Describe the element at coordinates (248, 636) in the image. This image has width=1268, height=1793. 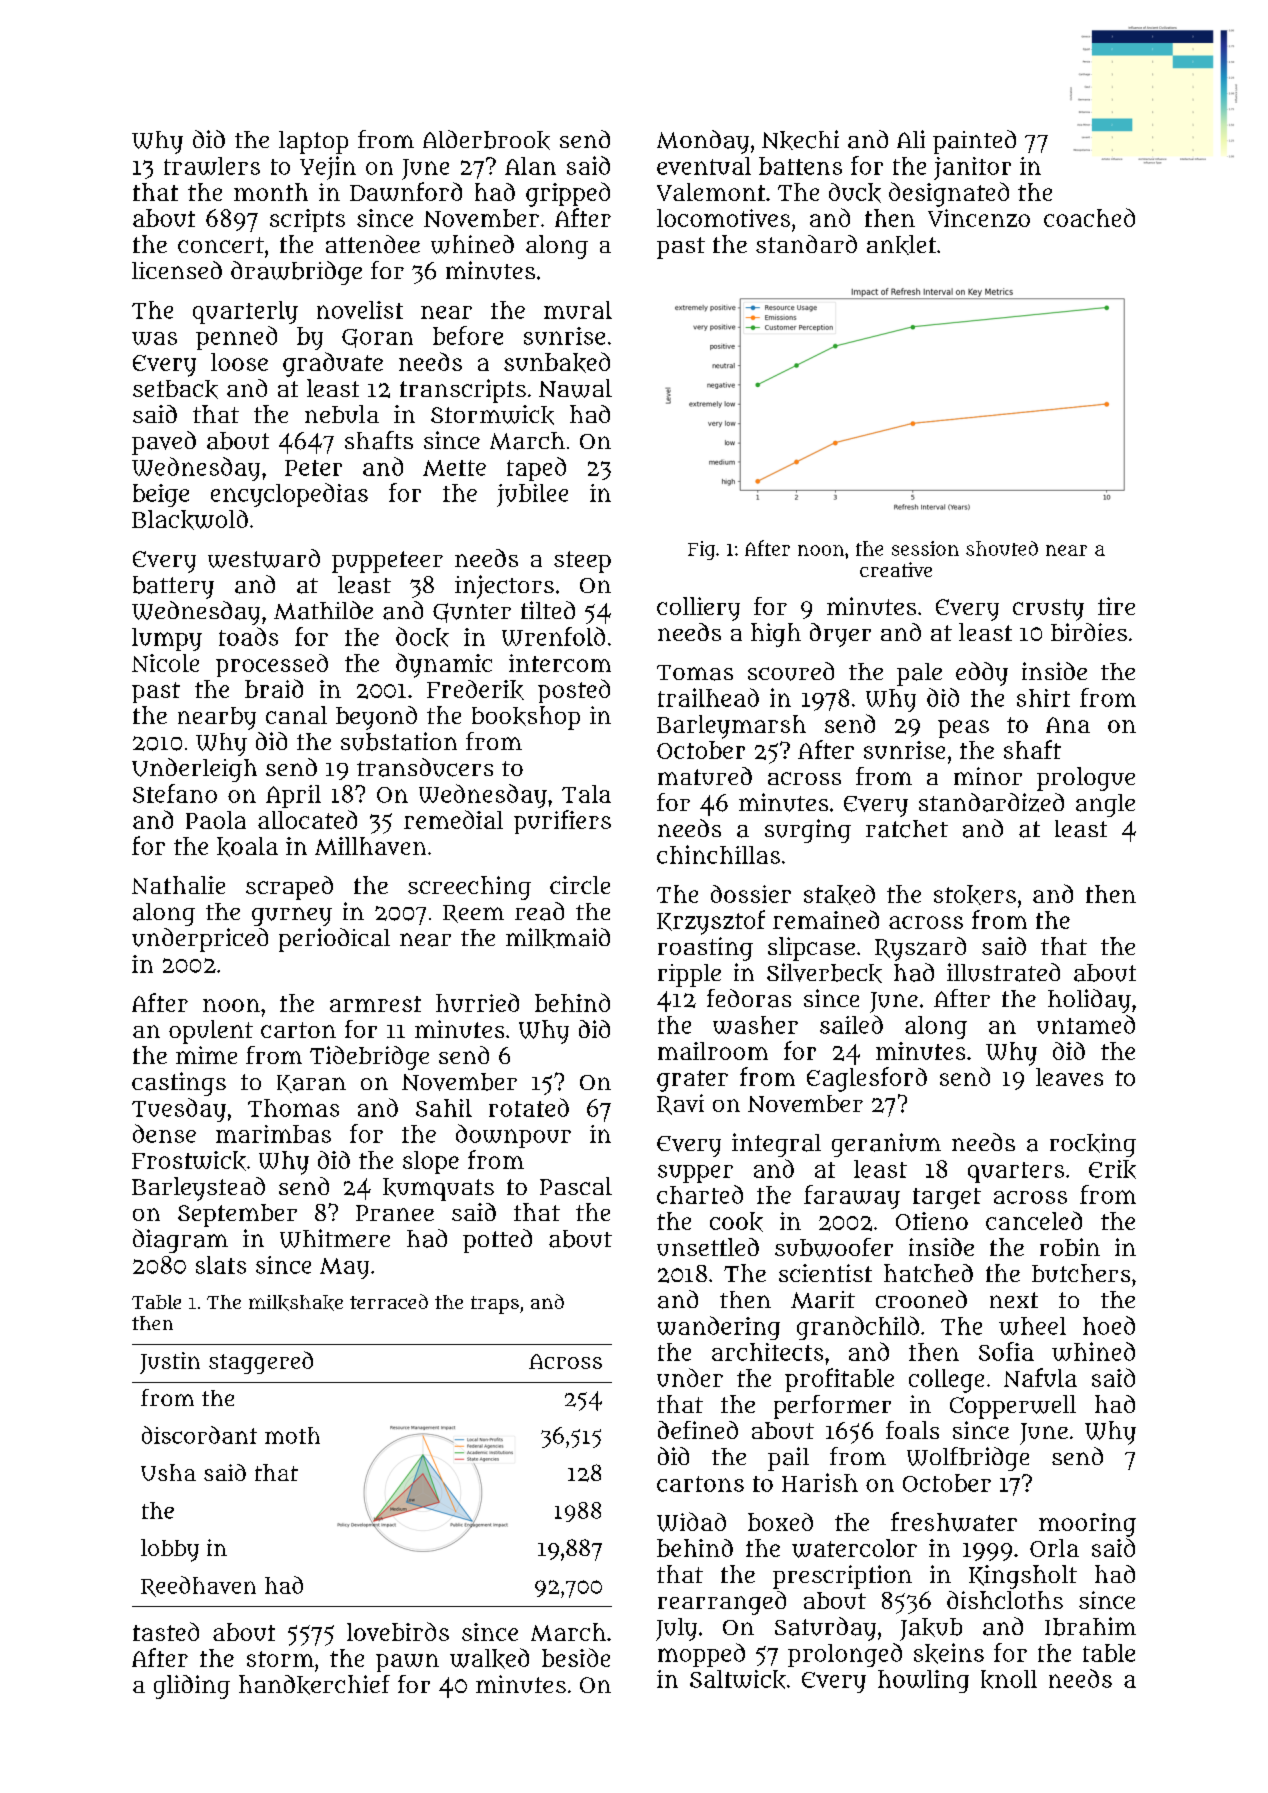
I see `toads` at that location.
